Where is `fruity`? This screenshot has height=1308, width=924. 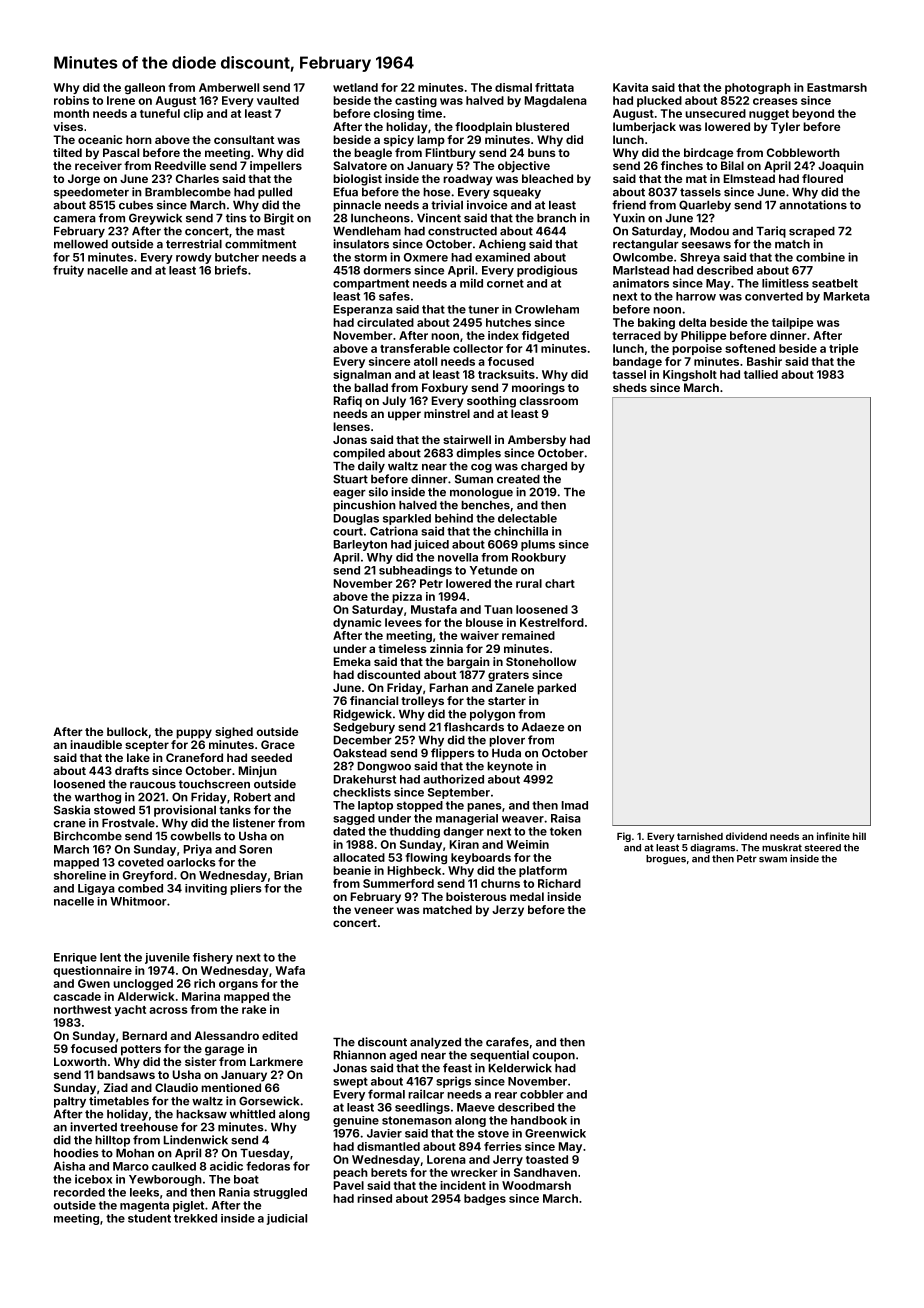
fruity is located at coordinates (68, 271).
